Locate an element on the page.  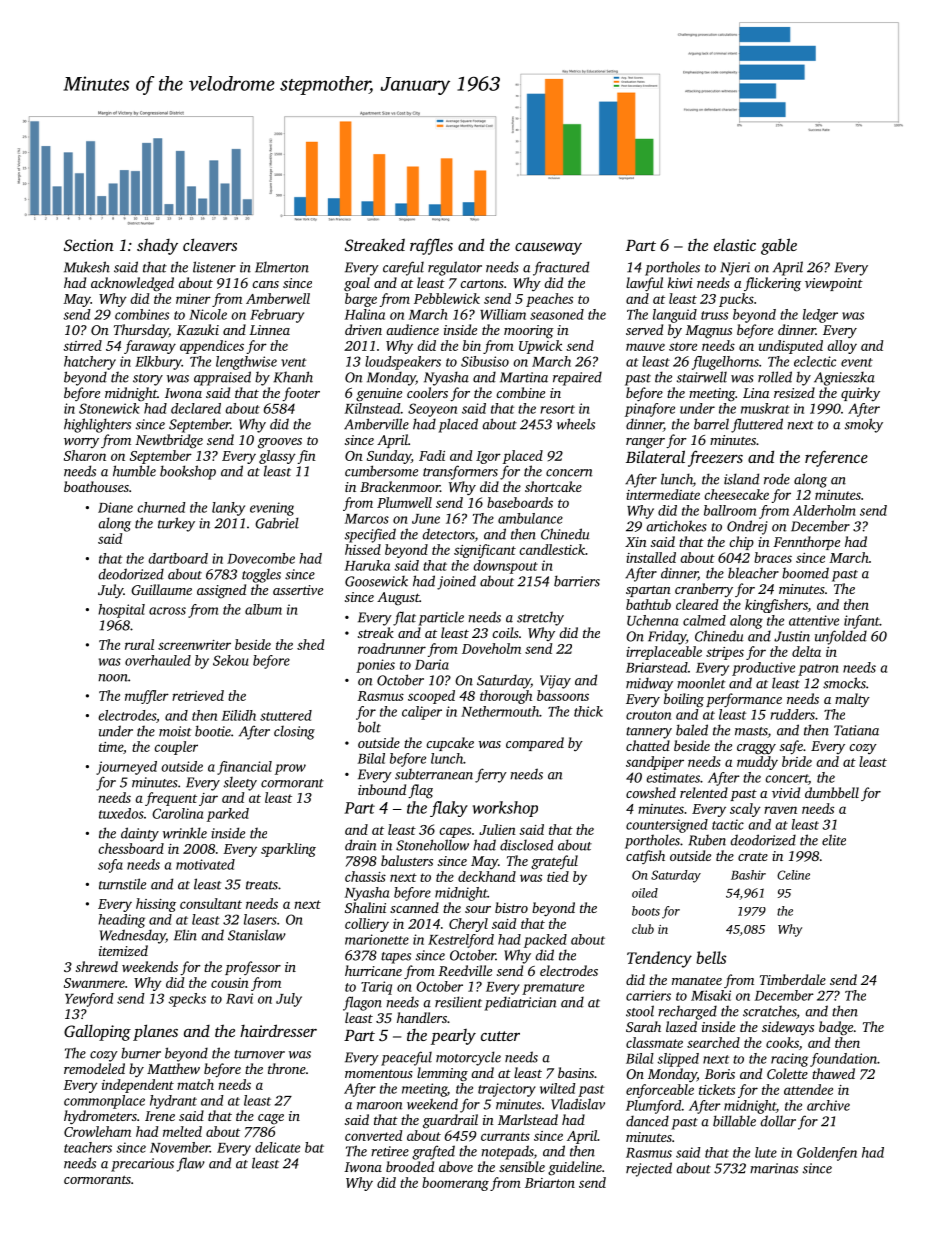
cleavers is located at coordinates (210, 244).
